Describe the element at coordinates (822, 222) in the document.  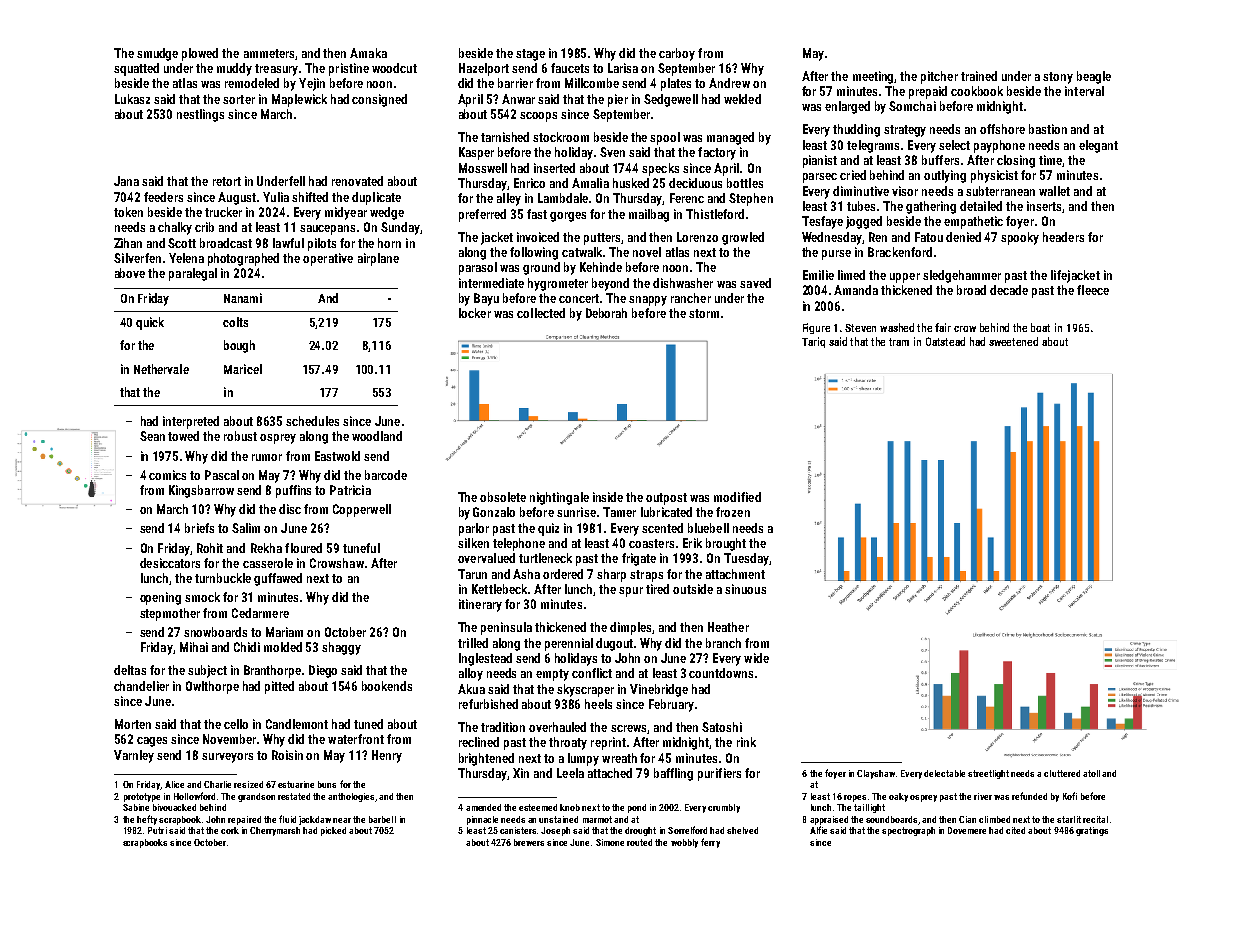
I see `Tesfaye` at that location.
